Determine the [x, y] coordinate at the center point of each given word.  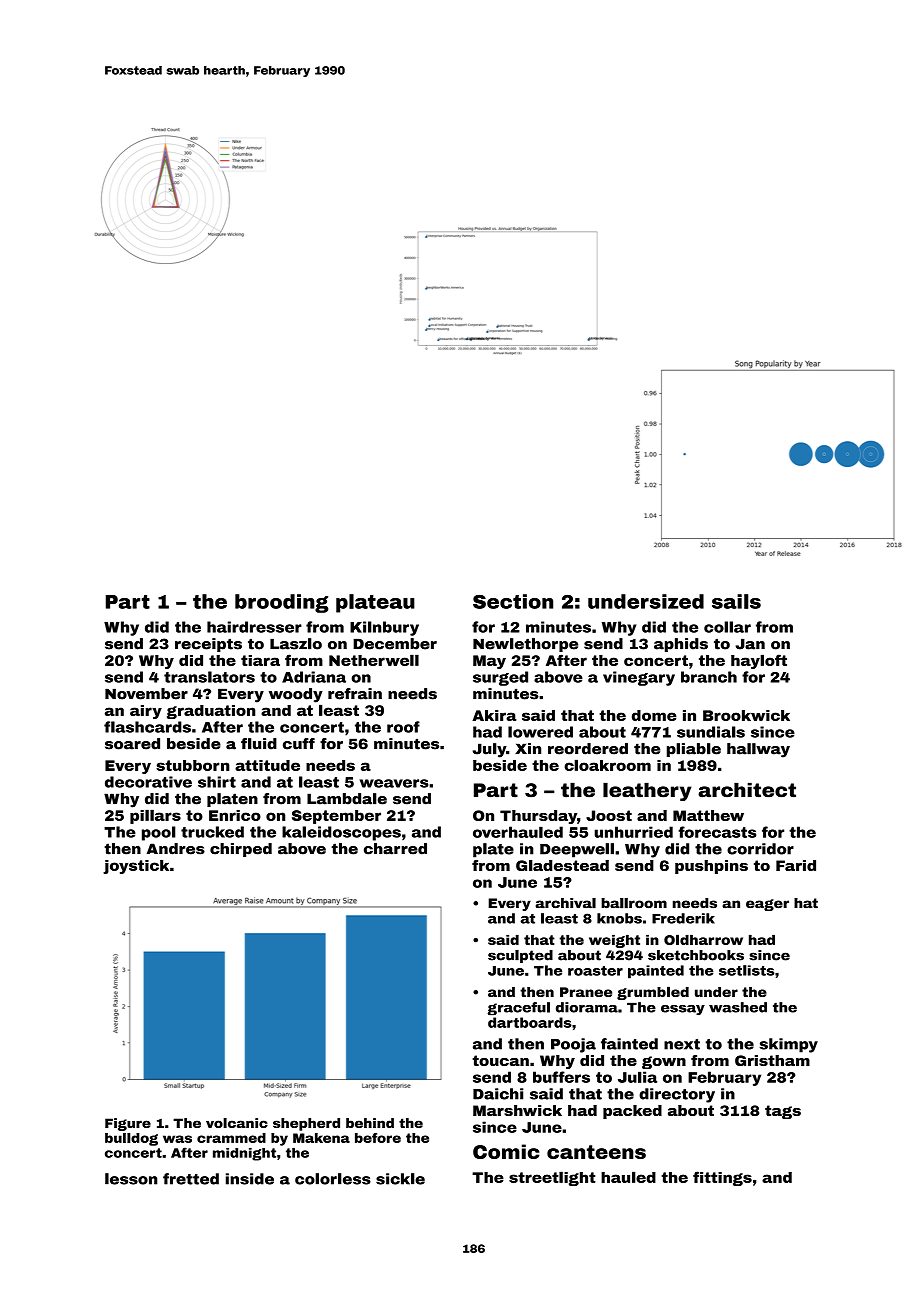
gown [664, 1062]
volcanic [237, 1123]
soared [132, 744]
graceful [519, 1009]
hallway [758, 750]
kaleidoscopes [341, 833]
